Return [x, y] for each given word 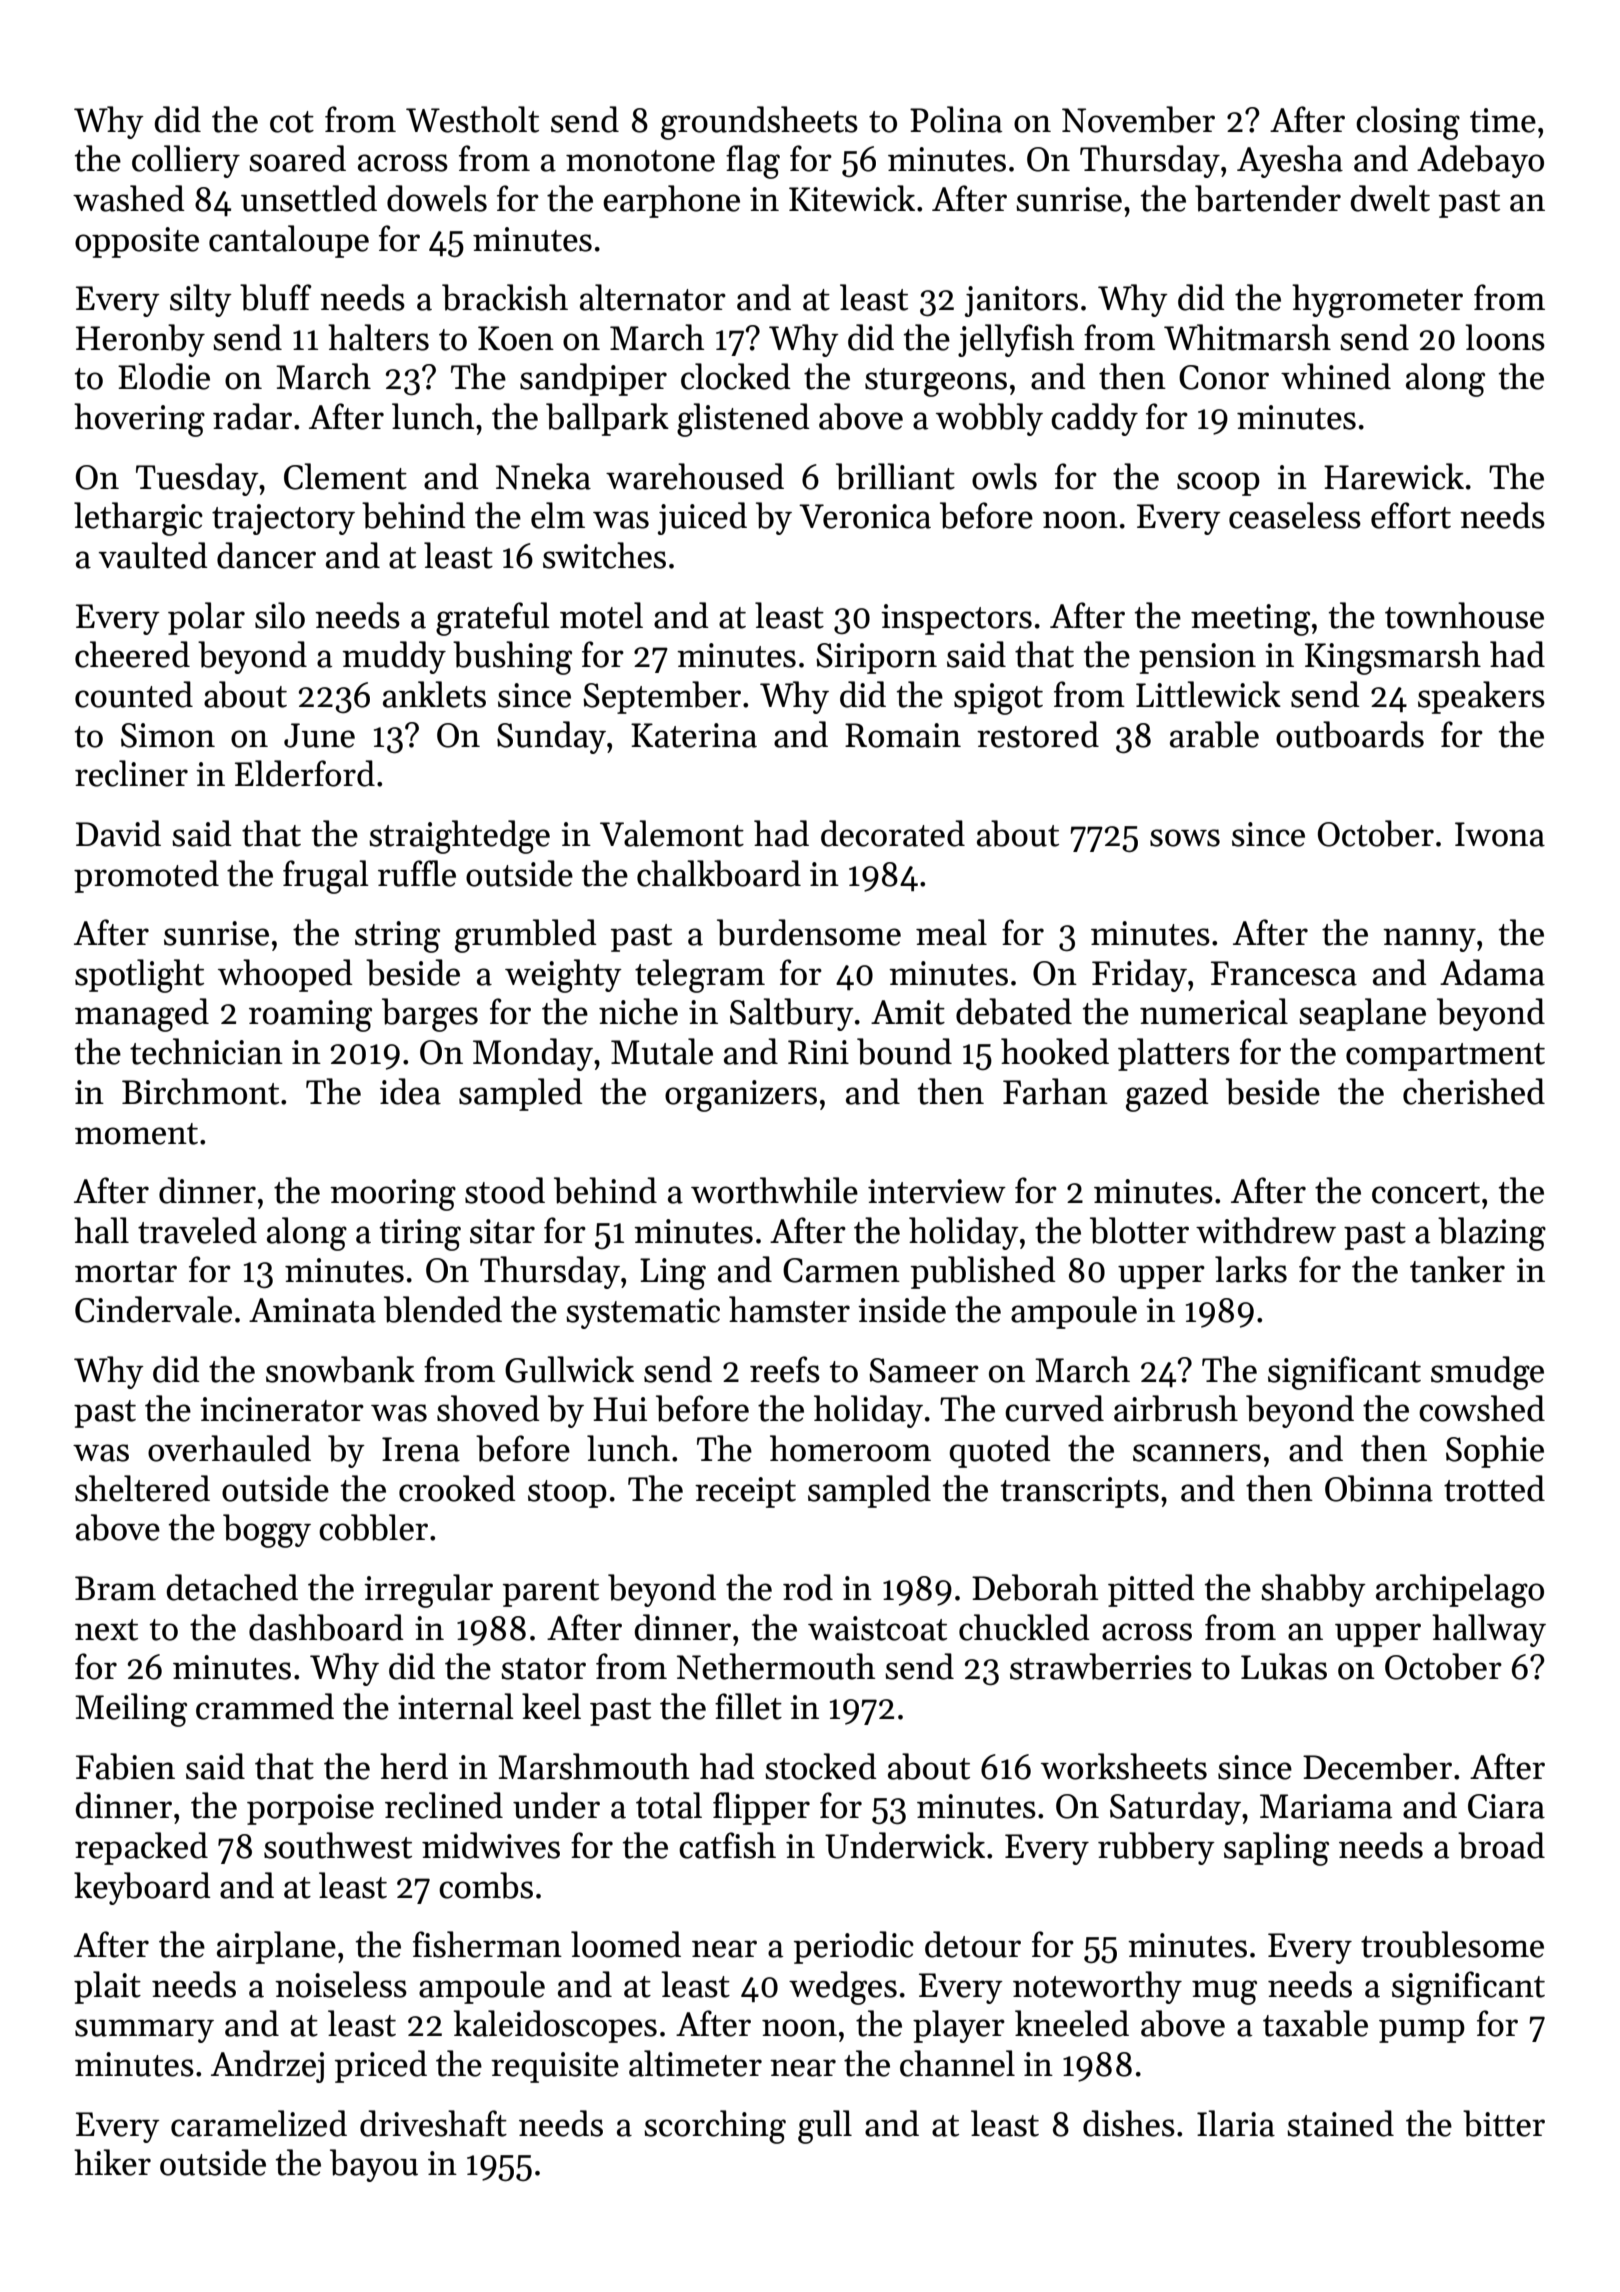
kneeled [1072, 2023]
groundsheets [759, 123]
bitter [1504, 2123]
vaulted [153, 555]
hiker [112, 2162]
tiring [420, 1235]
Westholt [472, 119]
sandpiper [593, 379]
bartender [1268, 198]
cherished [1474, 1091]
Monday [533, 1054]
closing [1408, 123]
